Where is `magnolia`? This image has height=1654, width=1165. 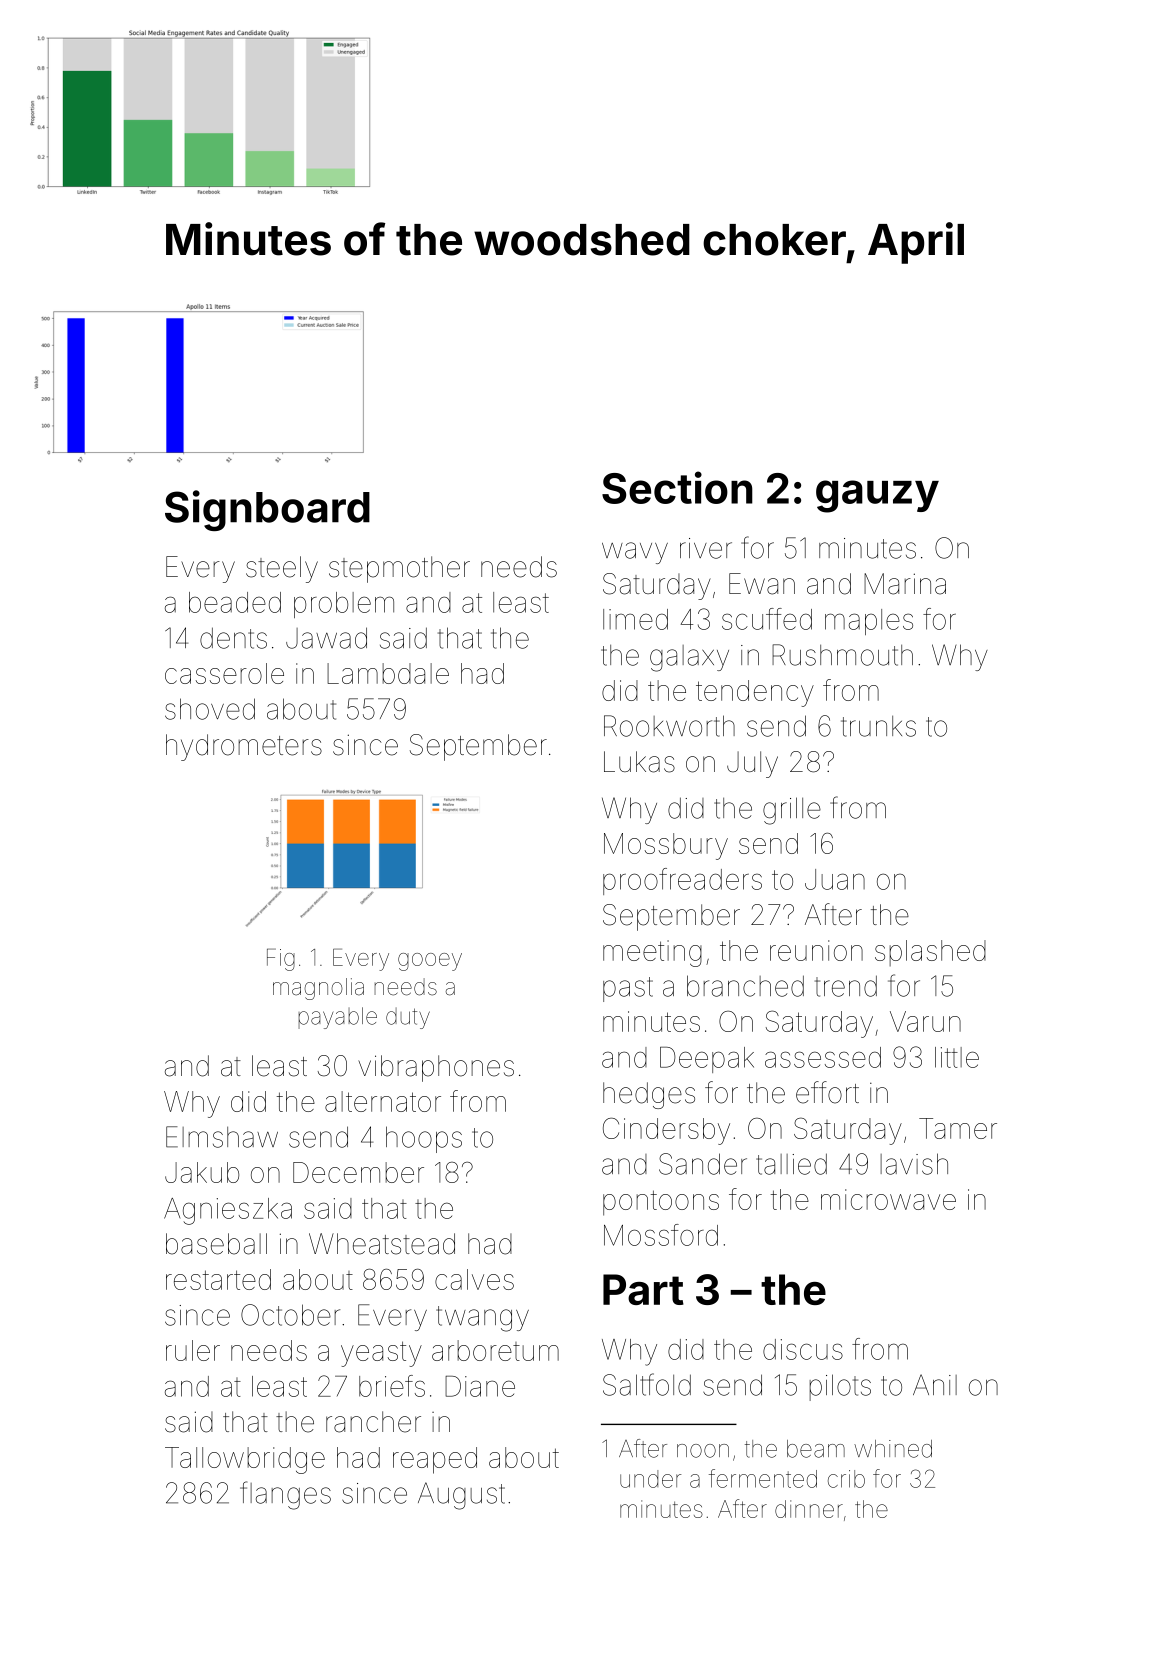 magnolia is located at coordinates (318, 989).
